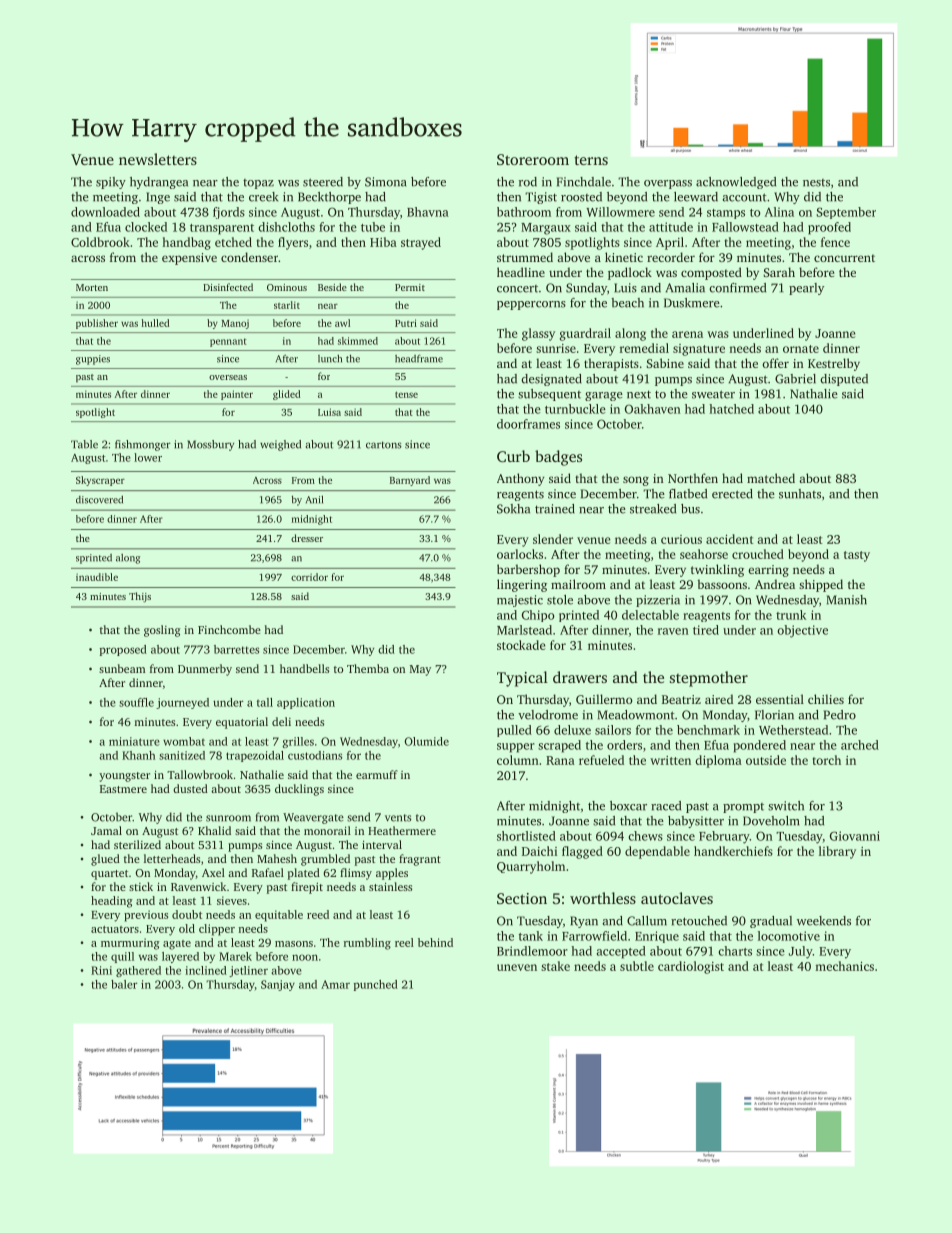 This image has height=1233, width=952. I want to click on Northfen, so click(693, 478).
